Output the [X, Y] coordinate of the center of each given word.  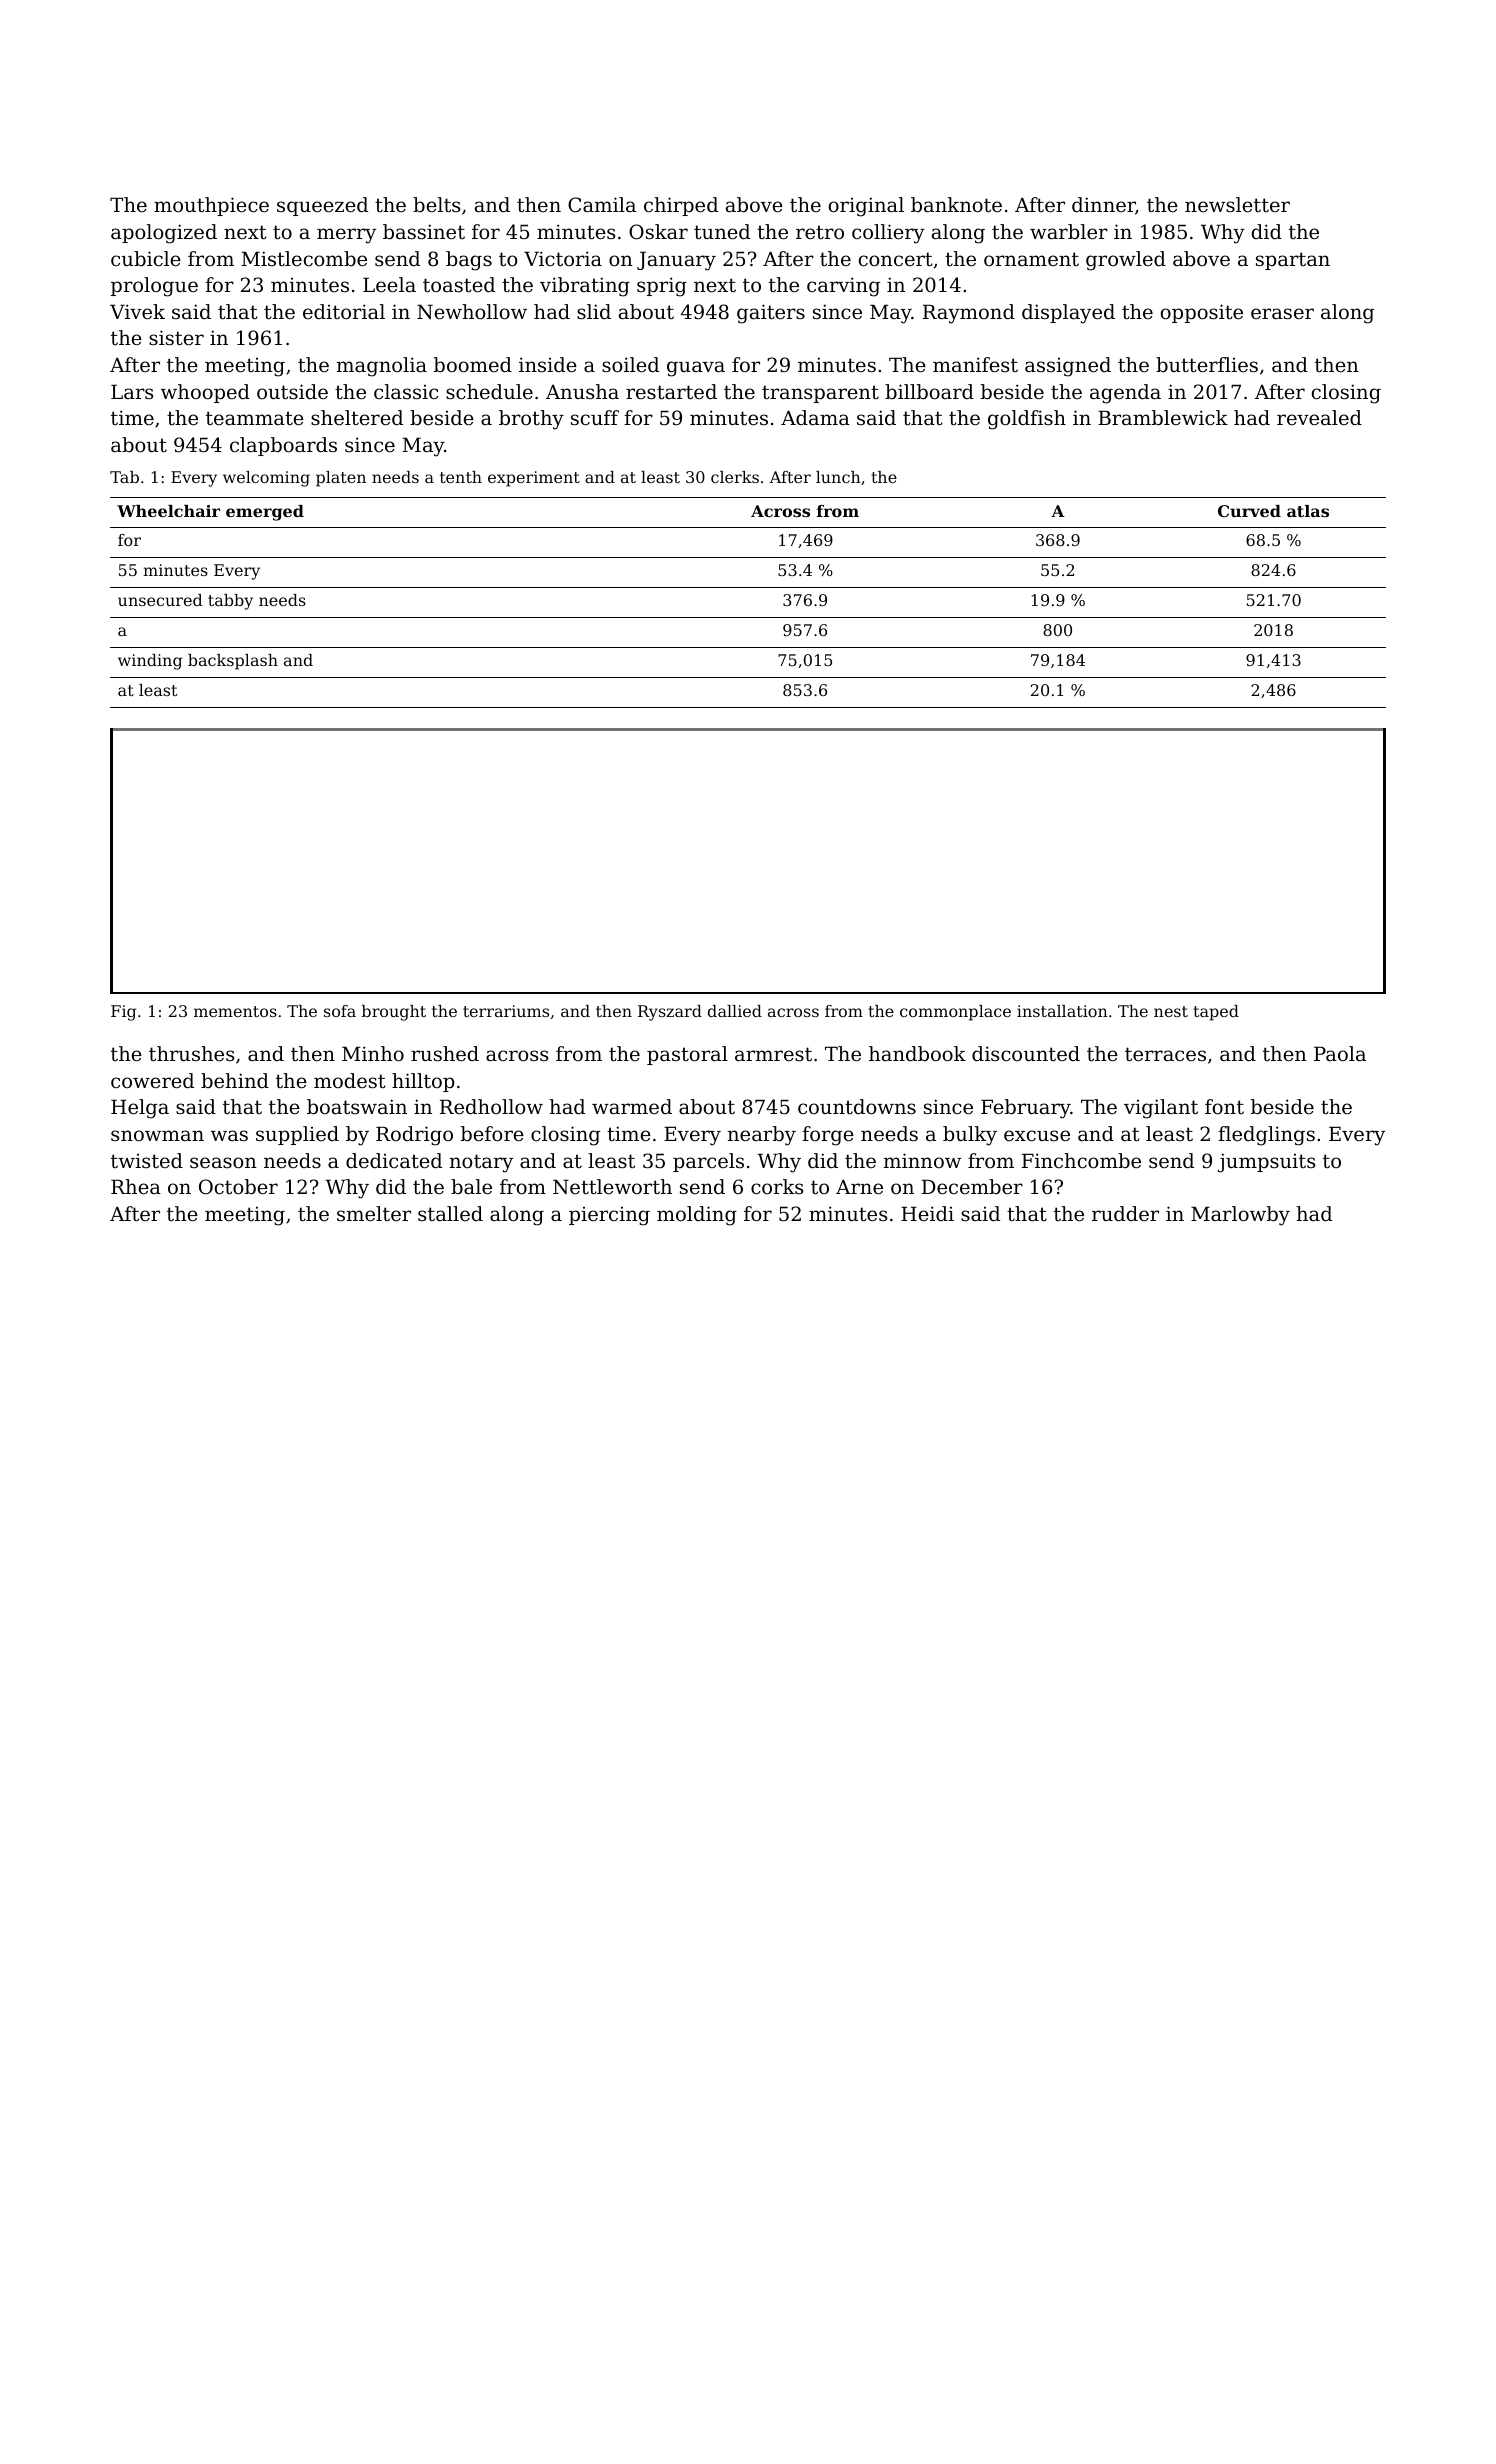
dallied [735, 1011]
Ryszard [670, 1013]
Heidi [927, 1214]
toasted [459, 285]
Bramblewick [1163, 418]
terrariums [506, 1011]
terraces [1165, 1054]
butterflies [1207, 365]
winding [150, 662]
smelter [374, 1214]
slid [594, 312]
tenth [461, 477]
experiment [534, 479]
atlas [1308, 511]
